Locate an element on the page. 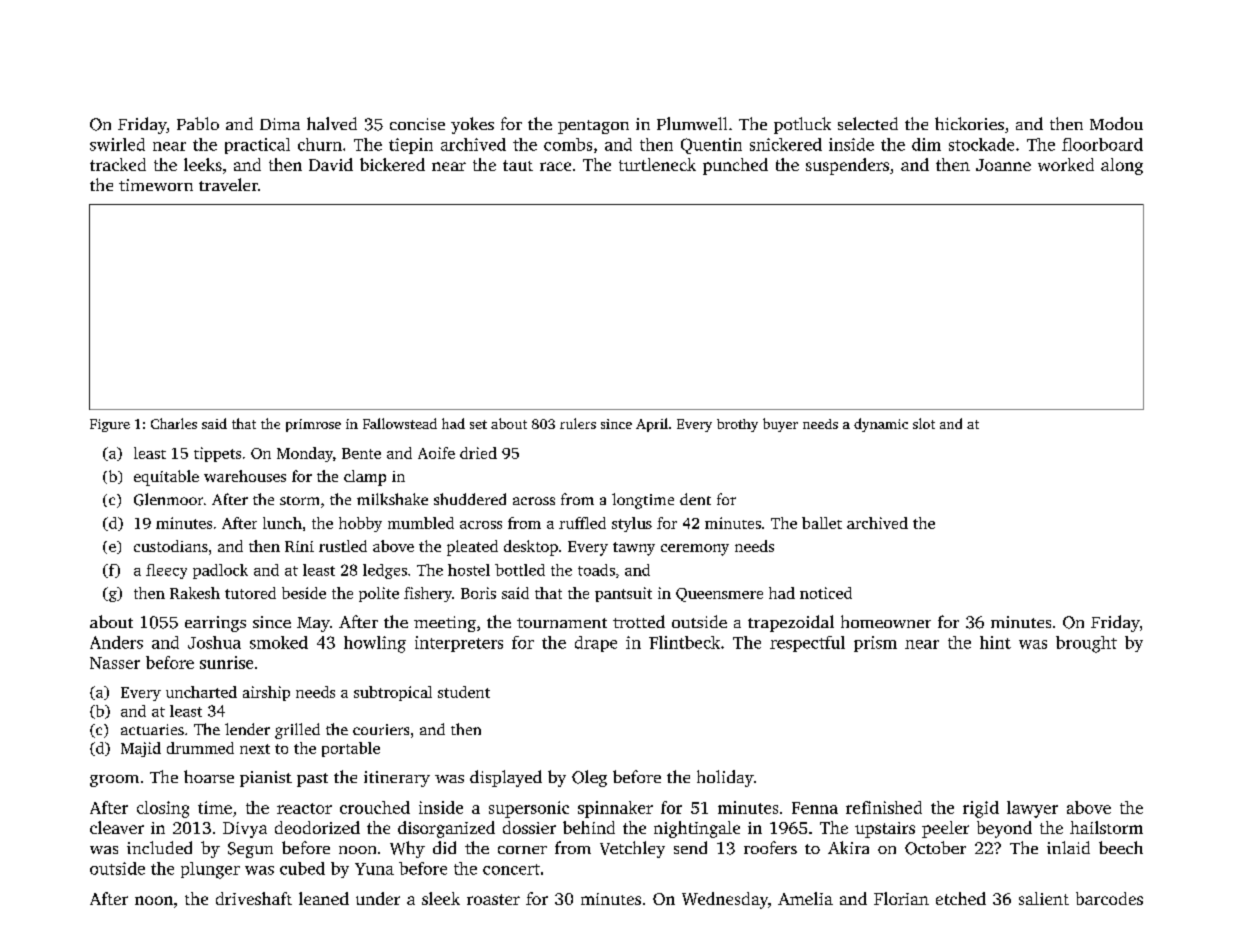  driveshaft is located at coordinates (254, 898).
